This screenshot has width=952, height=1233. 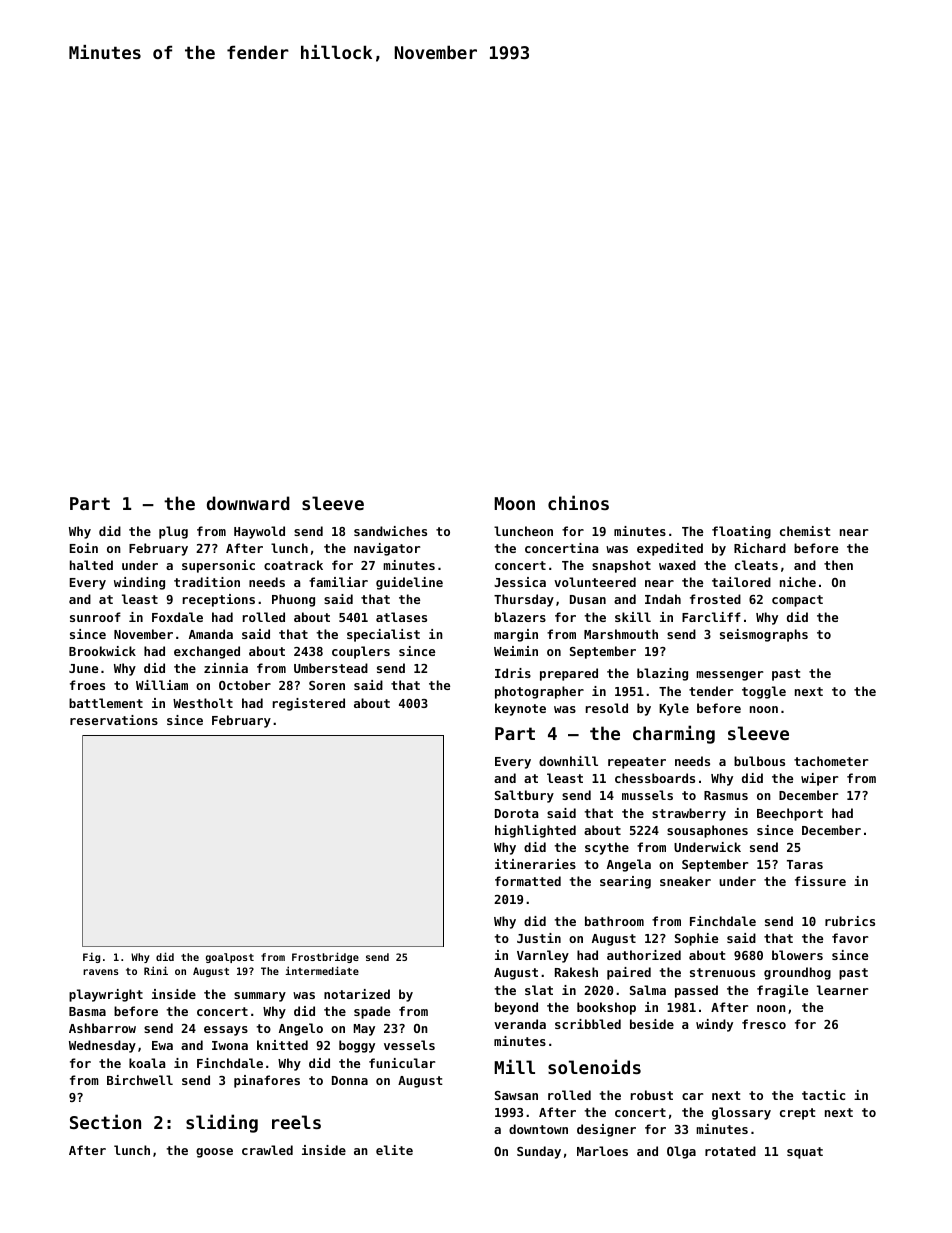 I want to click on compact, so click(x=797, y=601).
